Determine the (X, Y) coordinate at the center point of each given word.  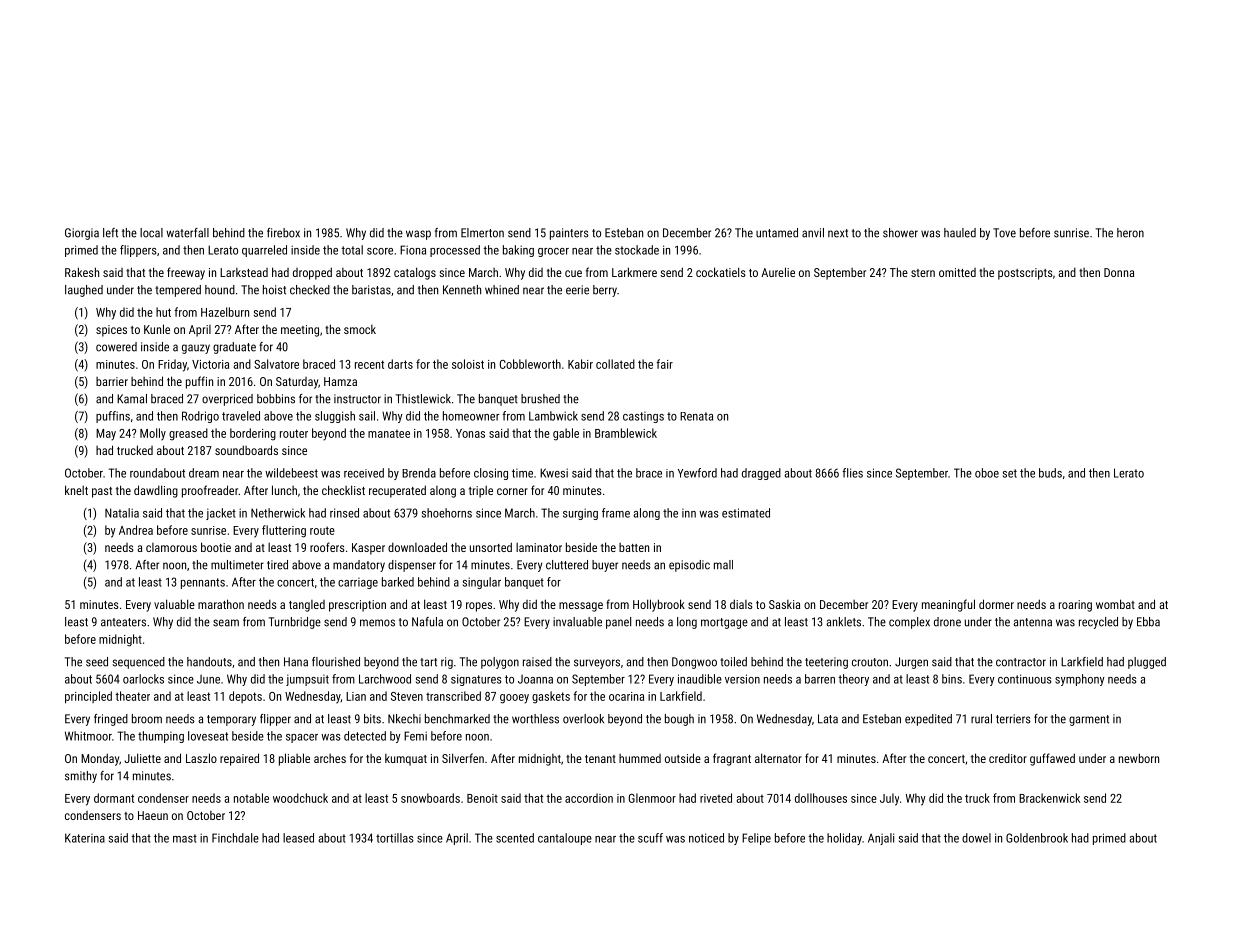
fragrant (732, 759)
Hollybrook (659, 605)
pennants (203, 583)
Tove (1004, 233)
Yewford (697, 473)
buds (1050, 473)
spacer (302, 738)
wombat (1115, 604)
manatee (389, 433)
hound (220, 290)
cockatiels (721, 272)
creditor (1008, 758)
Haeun (153, 815)
